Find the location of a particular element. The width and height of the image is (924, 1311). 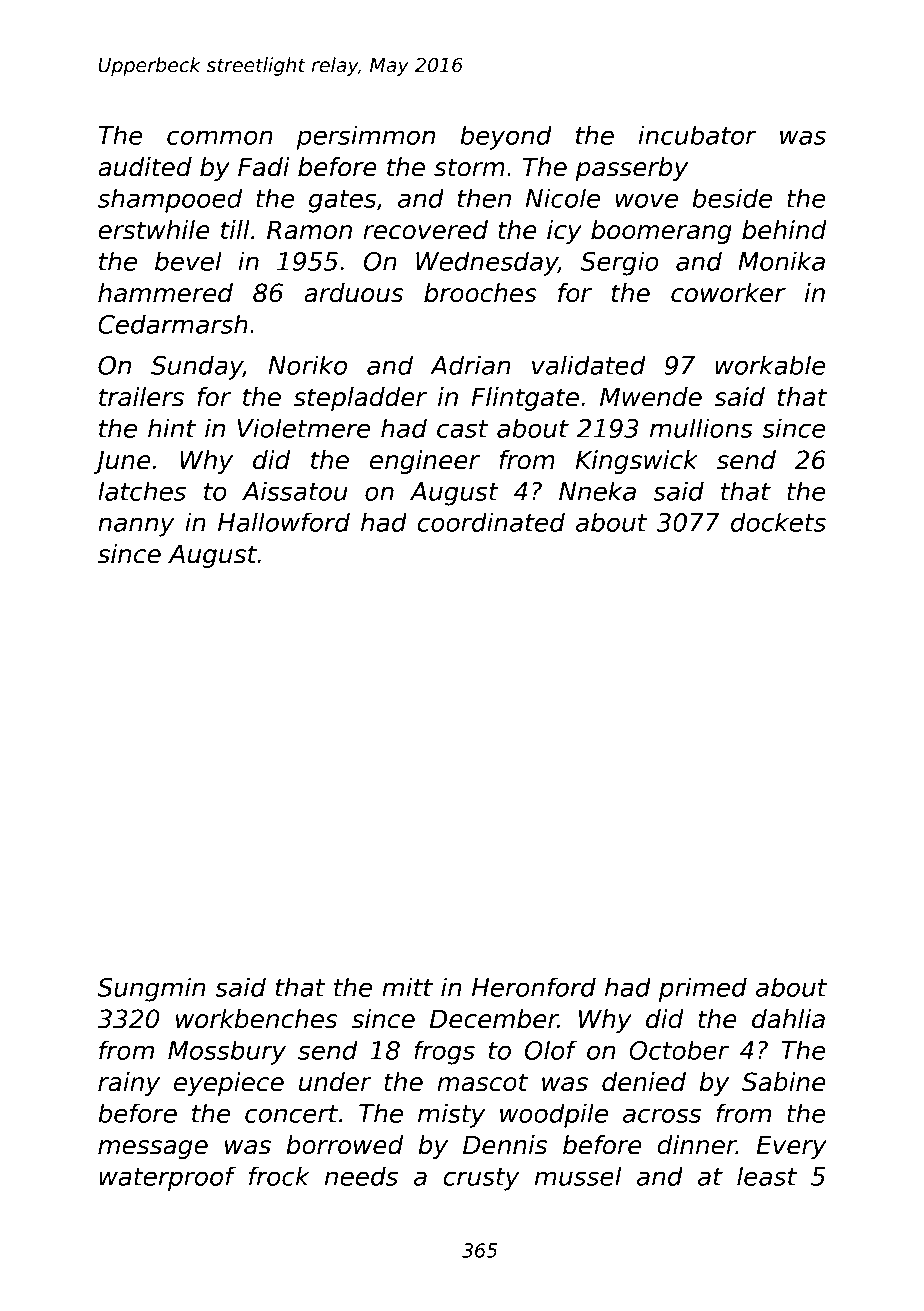

dahlia is located at coordinates (788, 1019).
